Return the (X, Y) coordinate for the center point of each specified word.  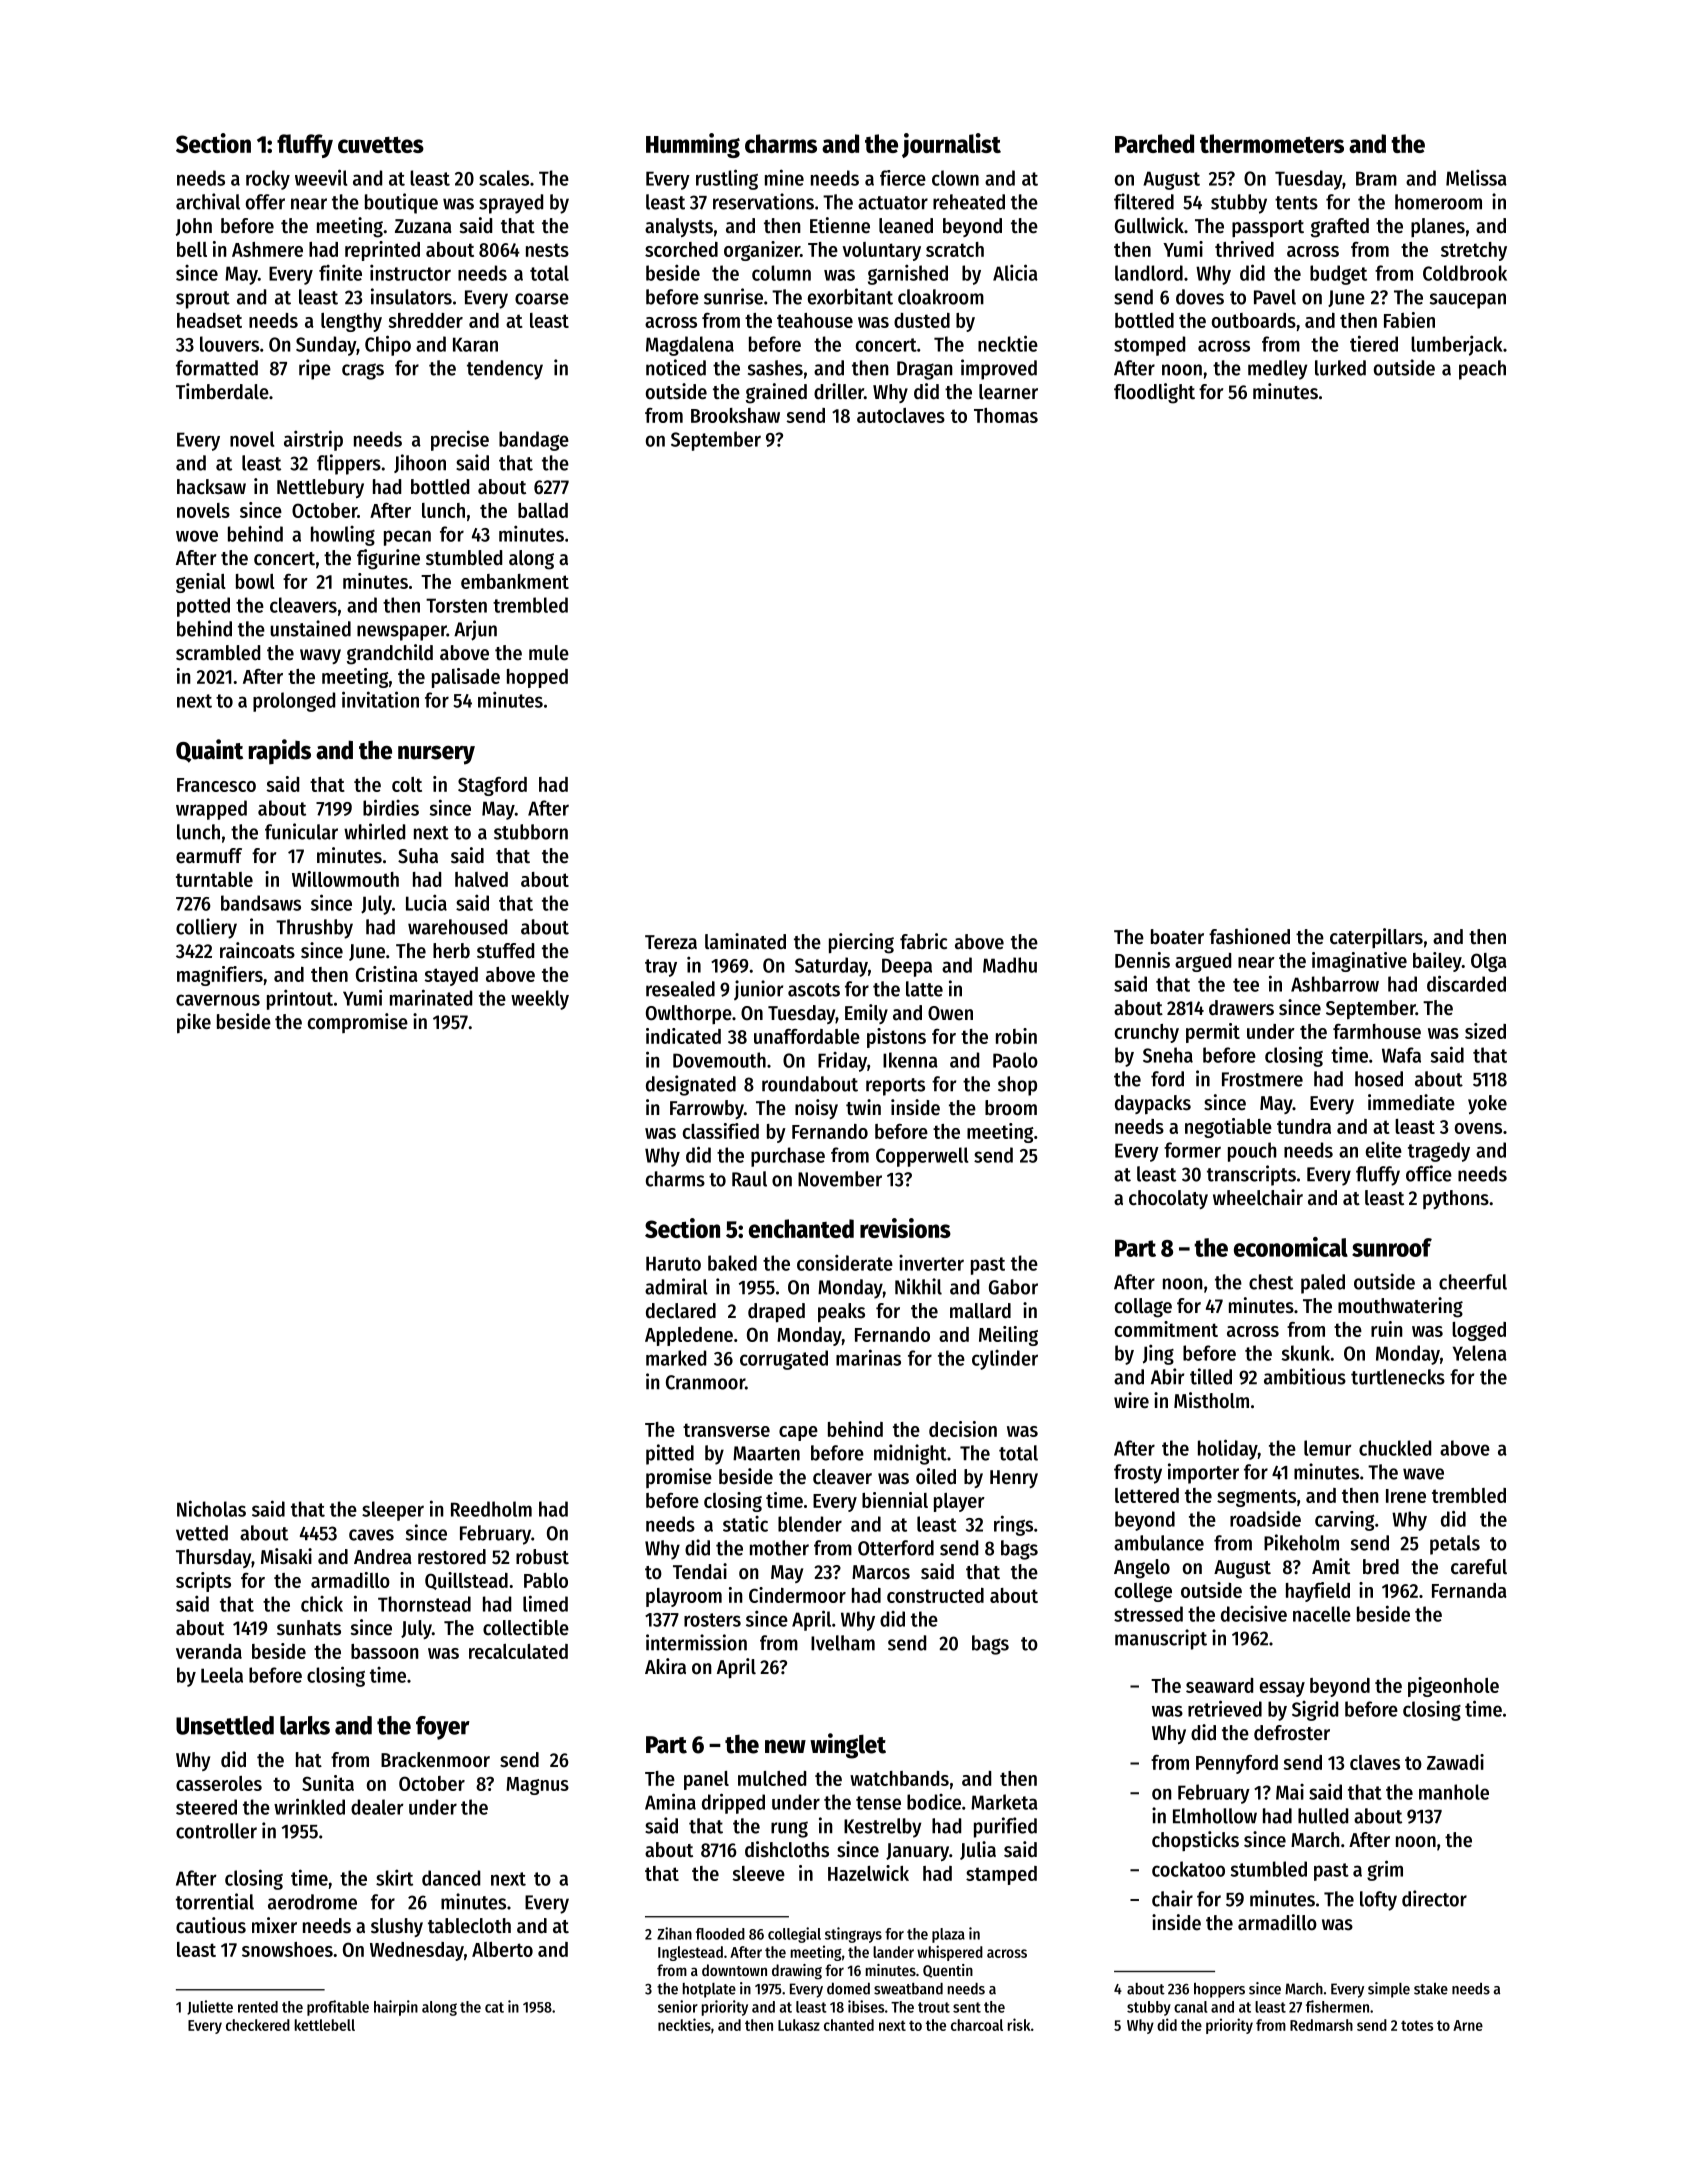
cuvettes (381, 144)
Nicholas (211, 1508)
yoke (1487, 1104)
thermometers (1272, 143)
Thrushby (314, 929)
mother (779, 1548)
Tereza (671, 942)
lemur (1328, 1448)
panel (706, 1780)
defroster (1292, 1733)
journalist (951, 145)
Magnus (537, 1786)
